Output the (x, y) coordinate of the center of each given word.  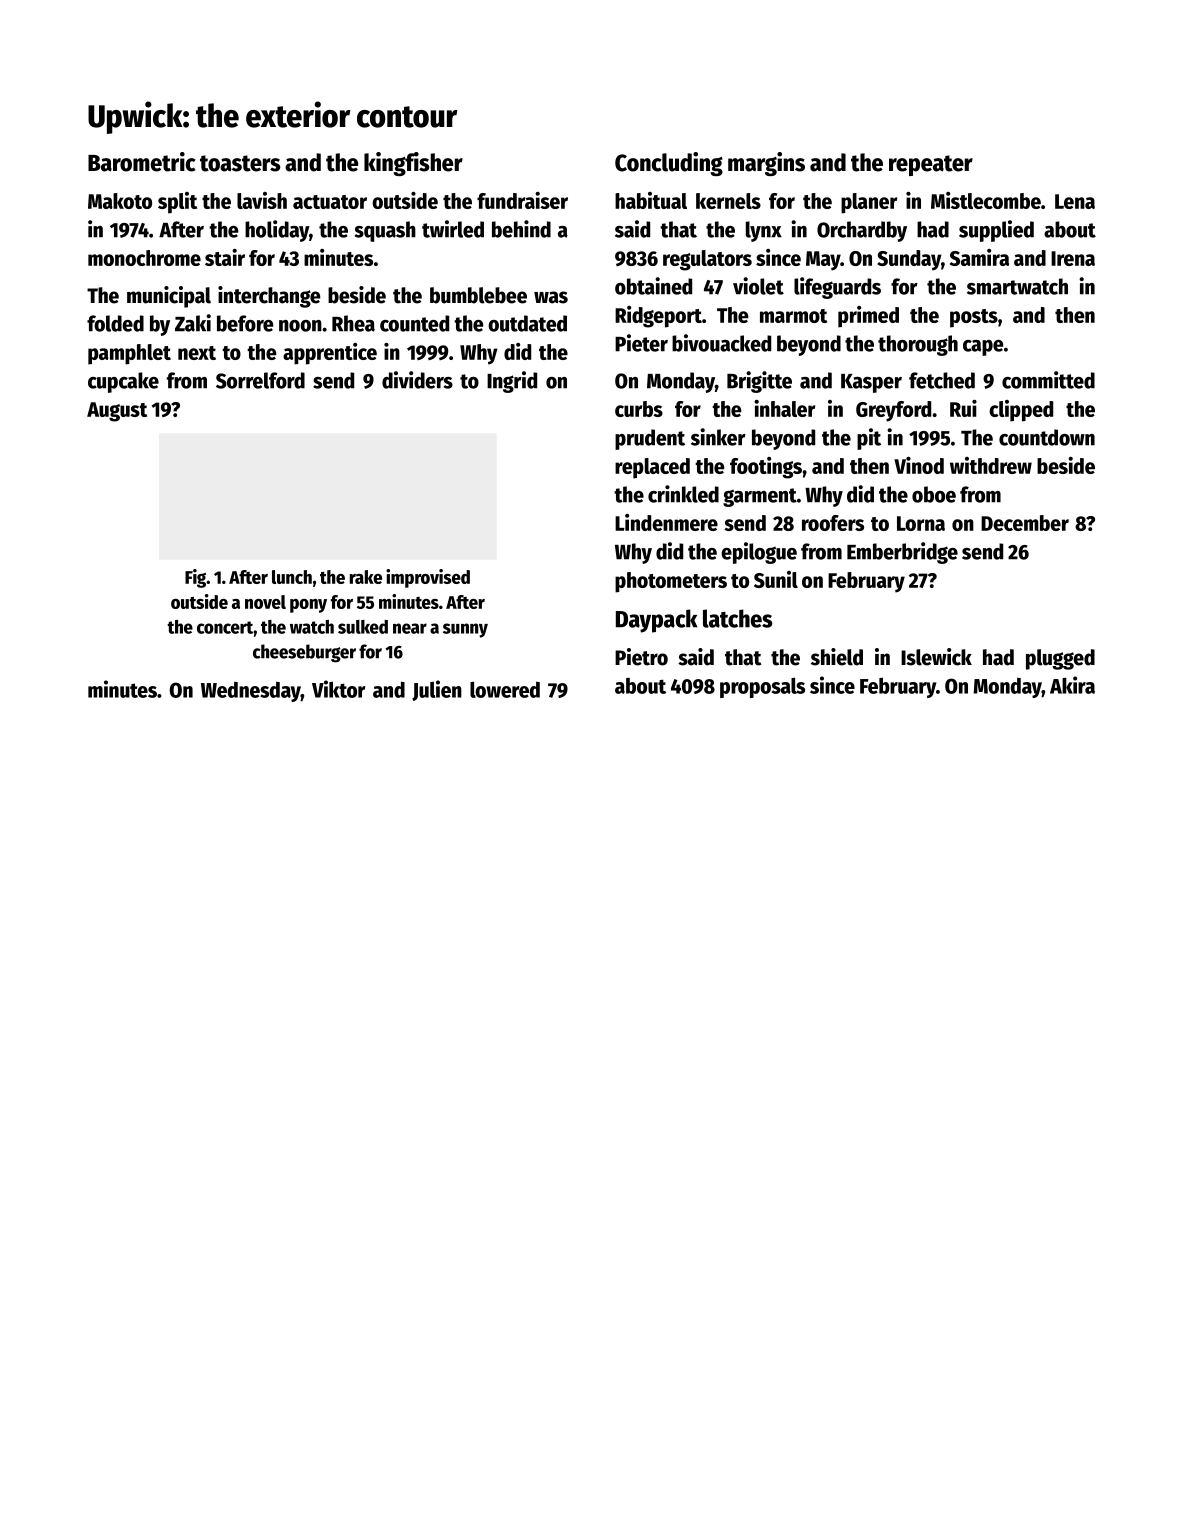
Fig (196, 578)
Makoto (120, 201)
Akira (1072, 685)
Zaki (193, 323)
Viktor (338, 689)
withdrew (991, 465)
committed (1048, 380)
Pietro (641, 657)
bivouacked (721, 343)
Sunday (909, 260)
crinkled (683, 494)
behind (521, 229)
